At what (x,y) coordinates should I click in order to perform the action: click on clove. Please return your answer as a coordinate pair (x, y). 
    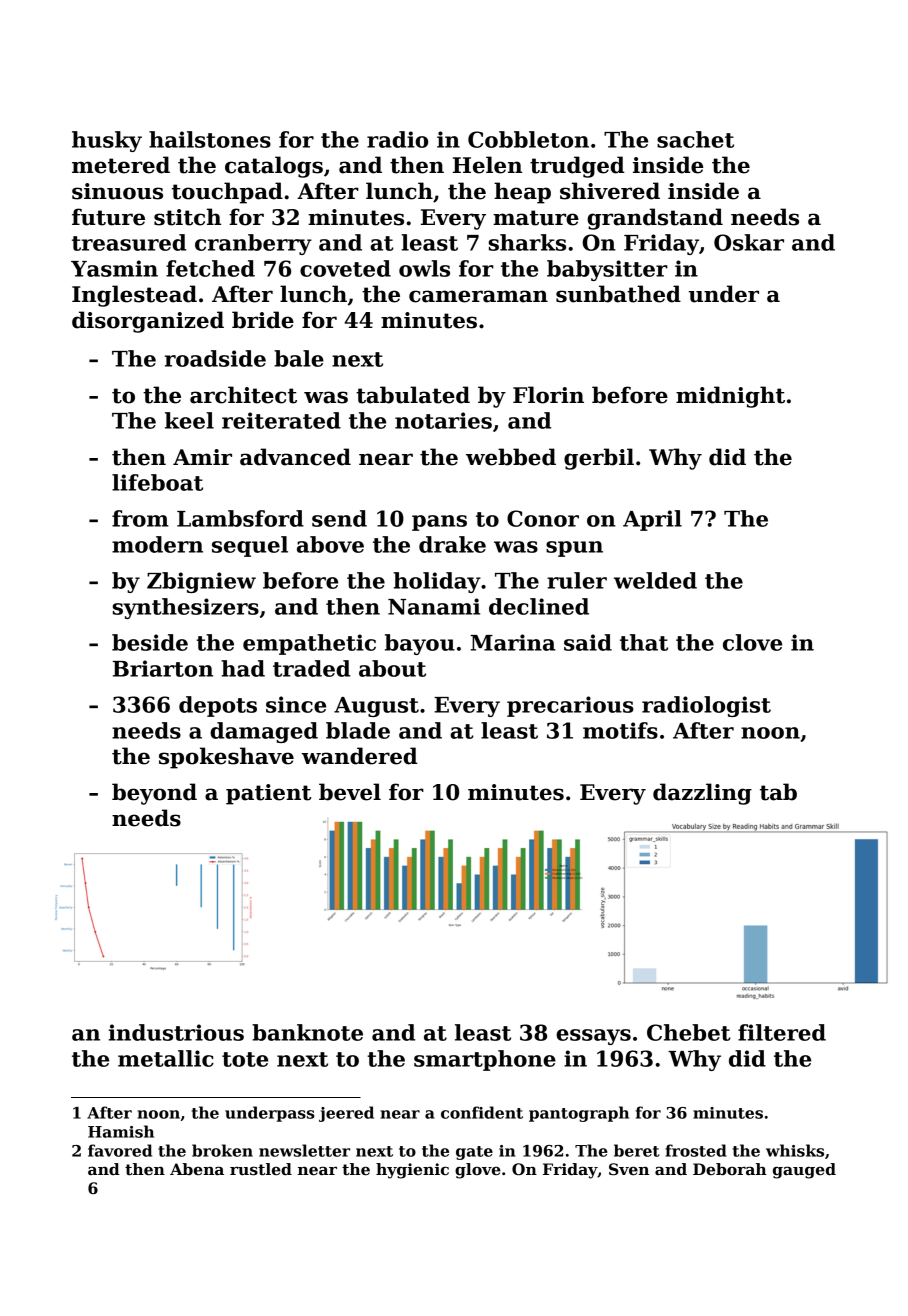
    Looking at the image, I should click on (752, 642).
